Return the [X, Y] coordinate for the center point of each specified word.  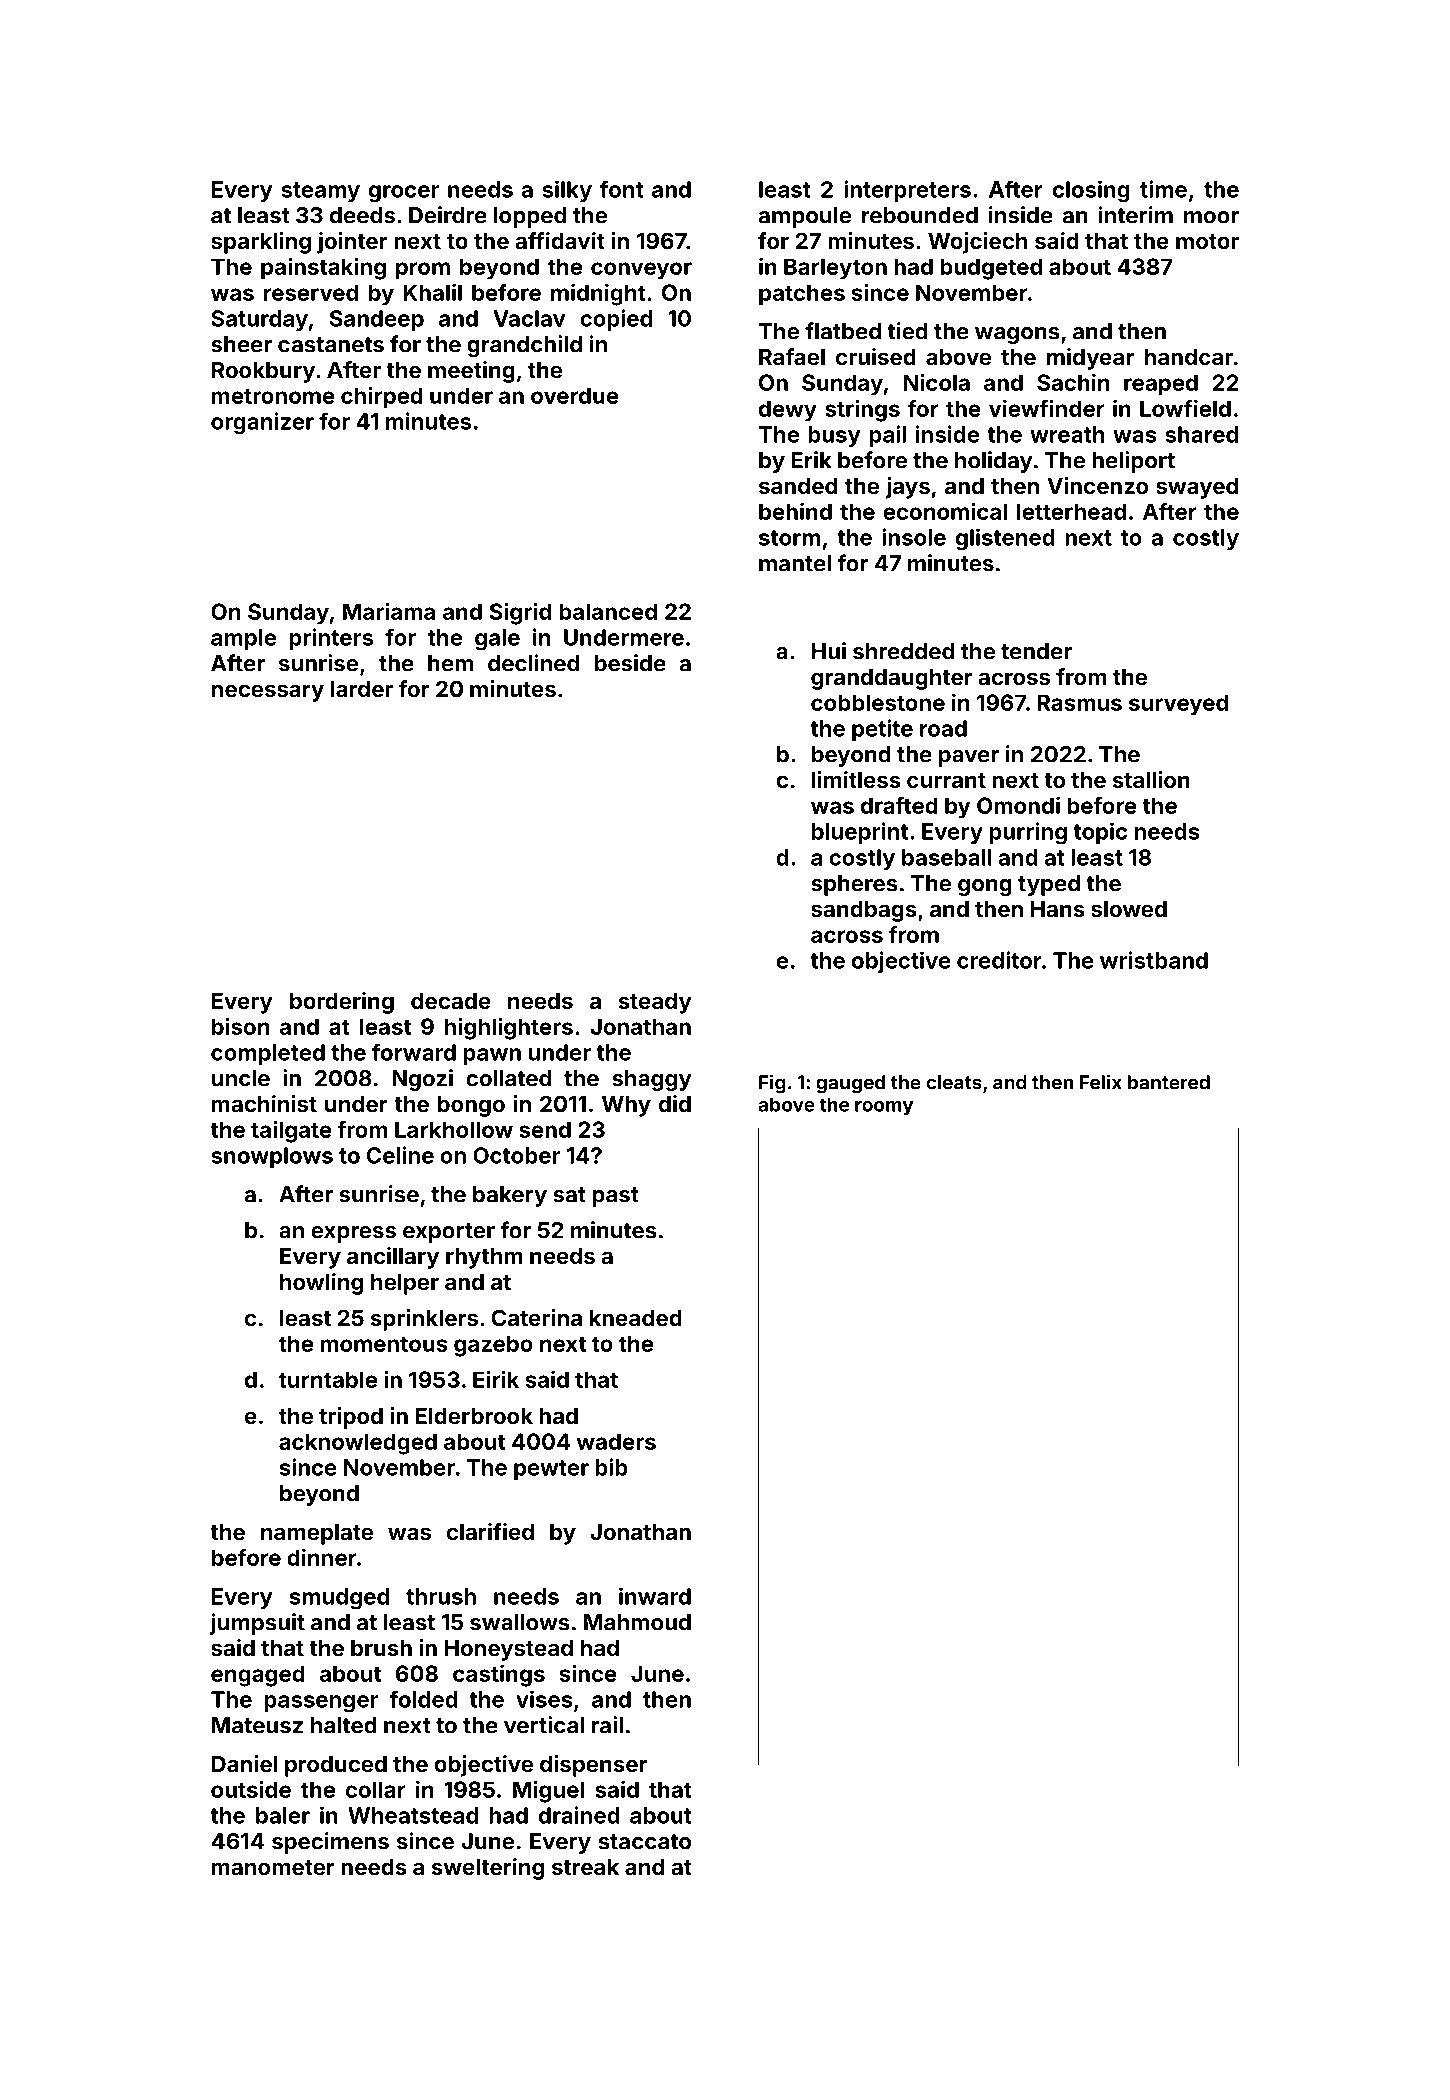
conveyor [641, 271]
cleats [954, 1082]
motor [1207, 241]
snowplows [272, 1157]
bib [611, 1467]
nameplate [317, 1534]
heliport [1133, 462]
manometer [273, 1867]
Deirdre [448, 215]
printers [331, 639]
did [675, 1103]
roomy [884, 1108]
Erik [811, 460]
